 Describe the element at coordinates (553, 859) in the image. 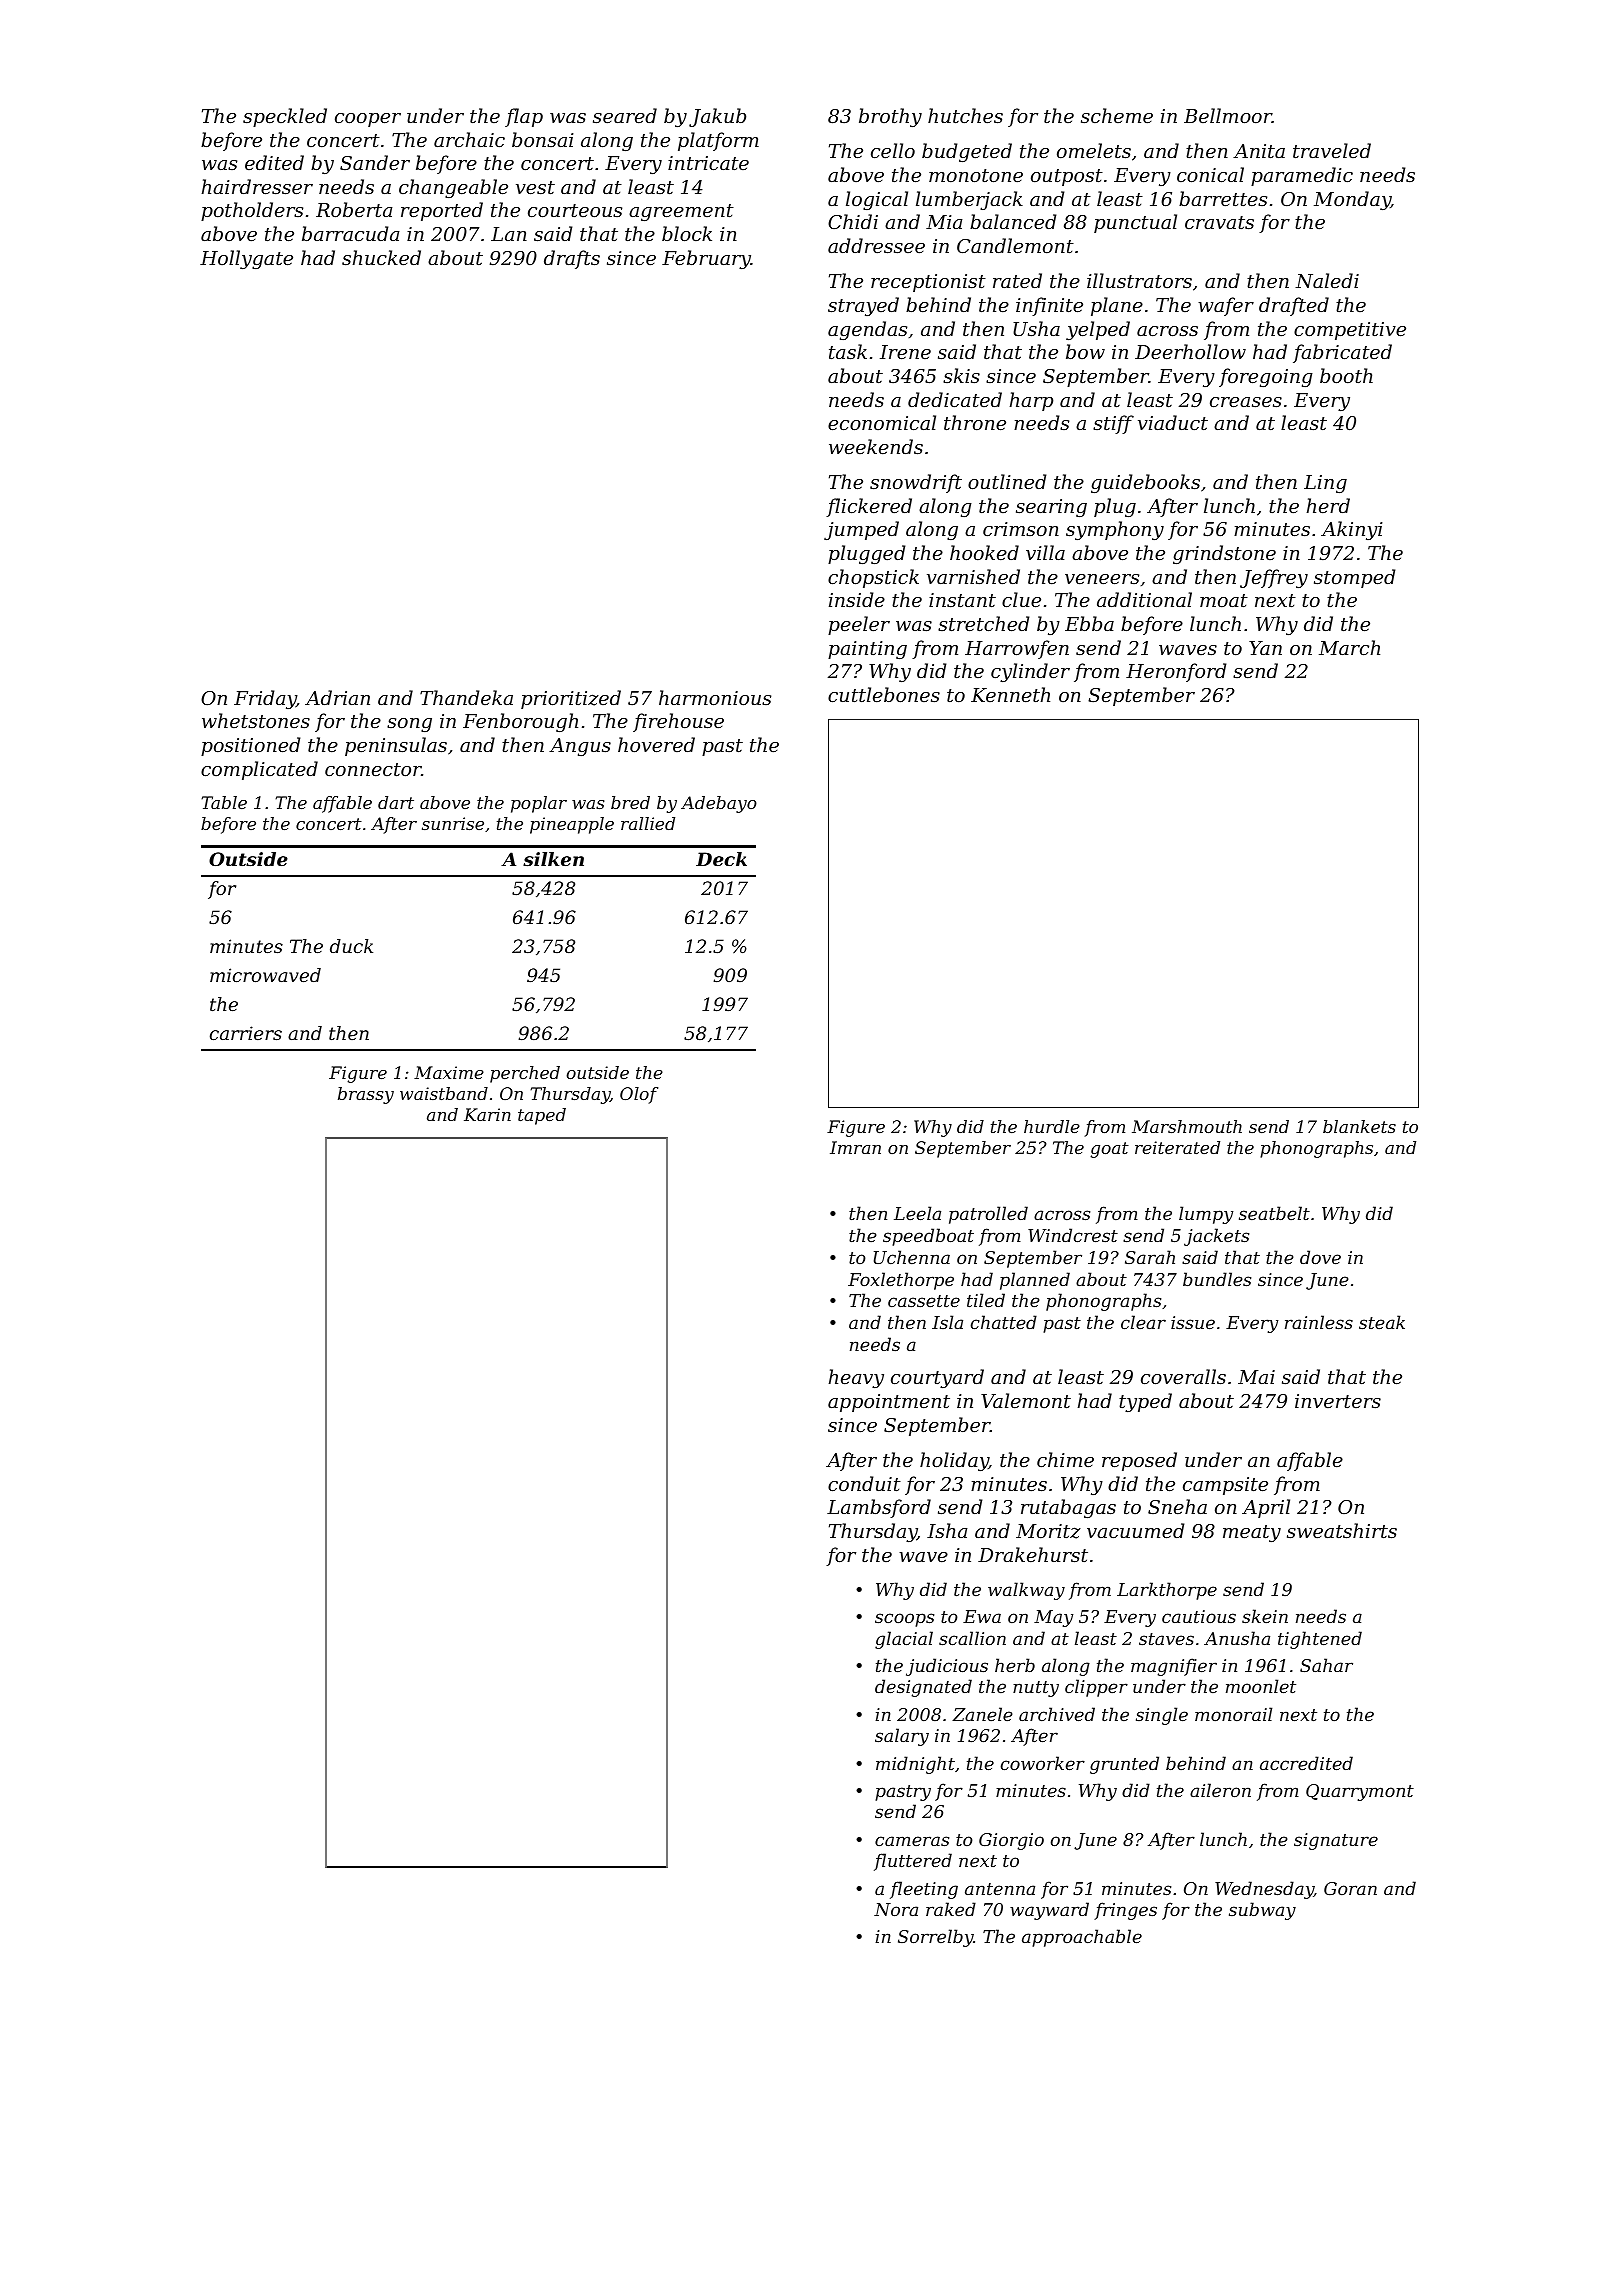

I see `silken` at that location.
